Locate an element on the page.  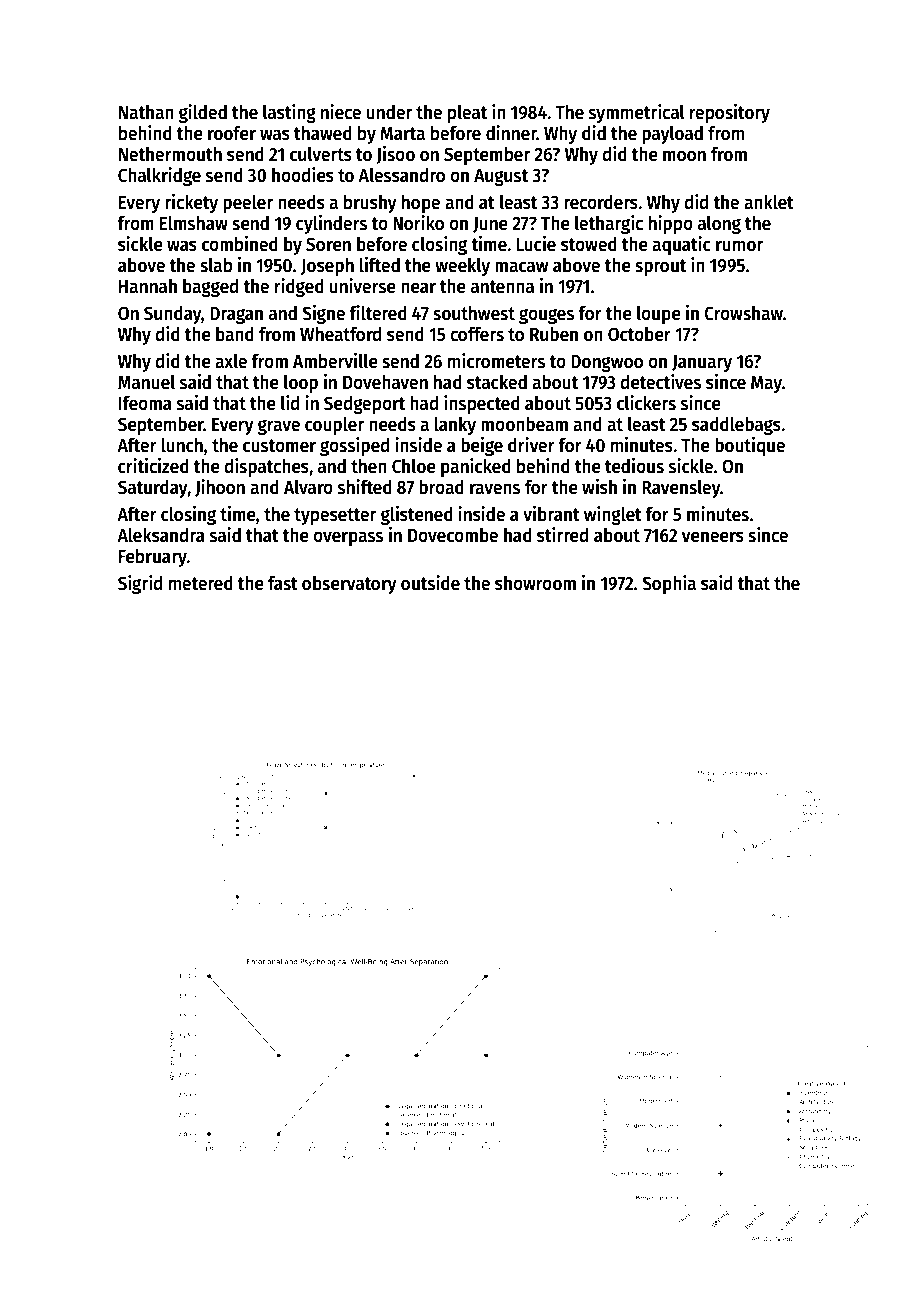
loupe is located at coordinates (659, 315).
